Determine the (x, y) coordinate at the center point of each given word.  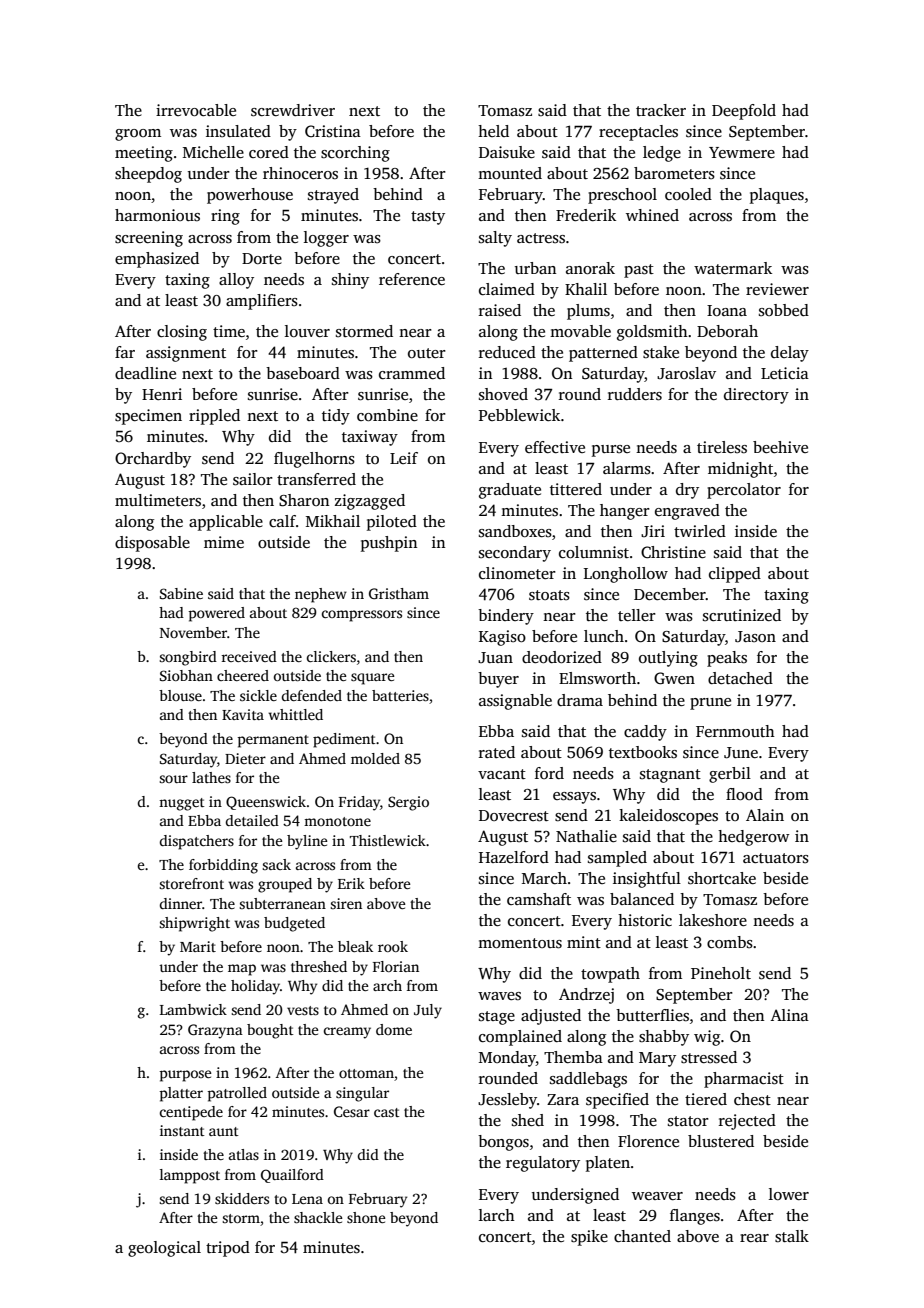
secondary (515, 554)
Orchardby (153, 460)
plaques (777, 196)
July (428, 1011)
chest (752, 1099)
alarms (627, 468)
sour (173, 779)
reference (412, 279)
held (493, 131)
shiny (350, 281)
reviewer (777, 289)
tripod (228, 1249)
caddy (645, 733)
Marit (198, 946)
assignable (515, 702)
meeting (144, 154)
